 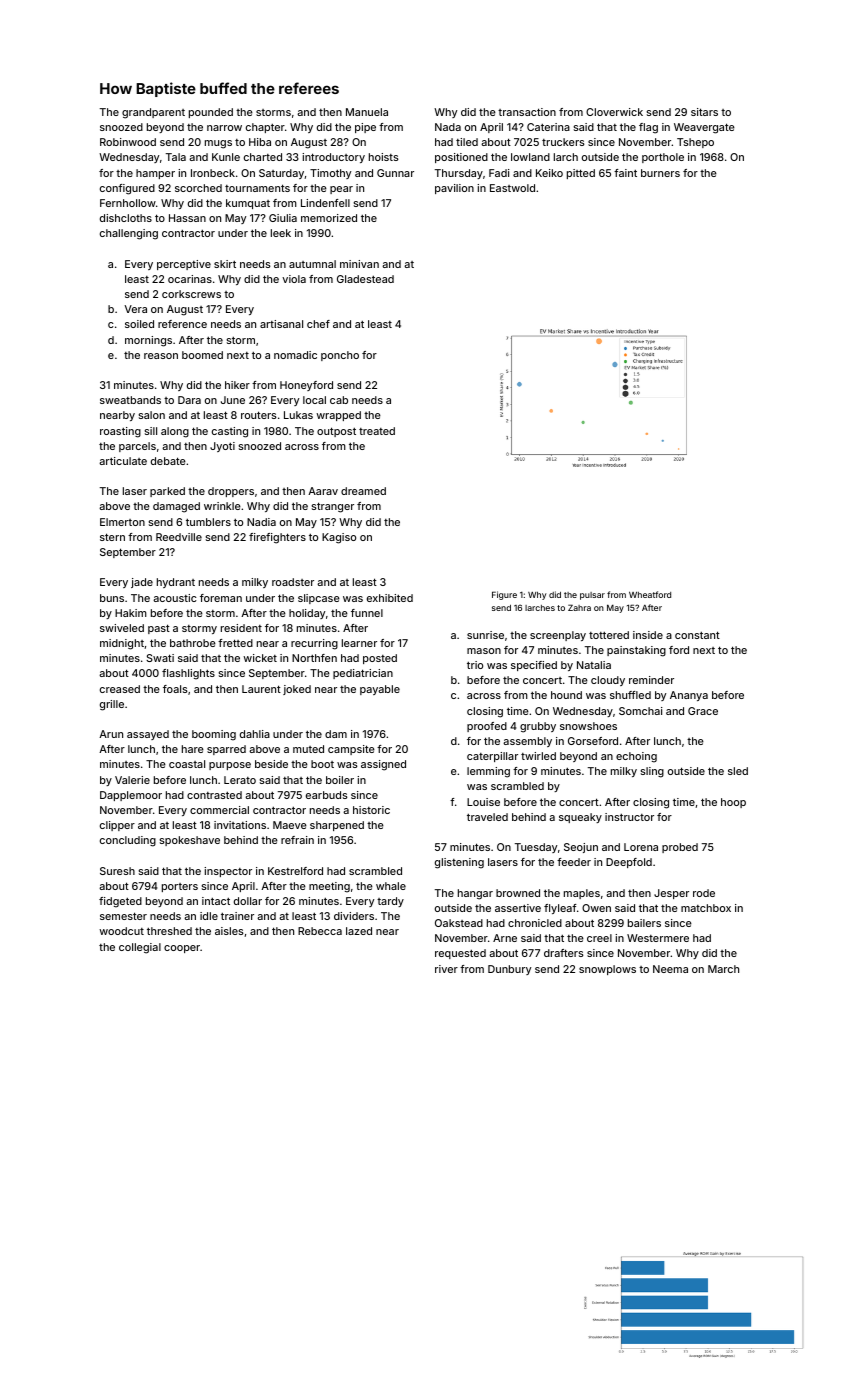 What do you see at coordinates (371, 810) in the page?
I see `historic` at bounding box center [371, 810].
